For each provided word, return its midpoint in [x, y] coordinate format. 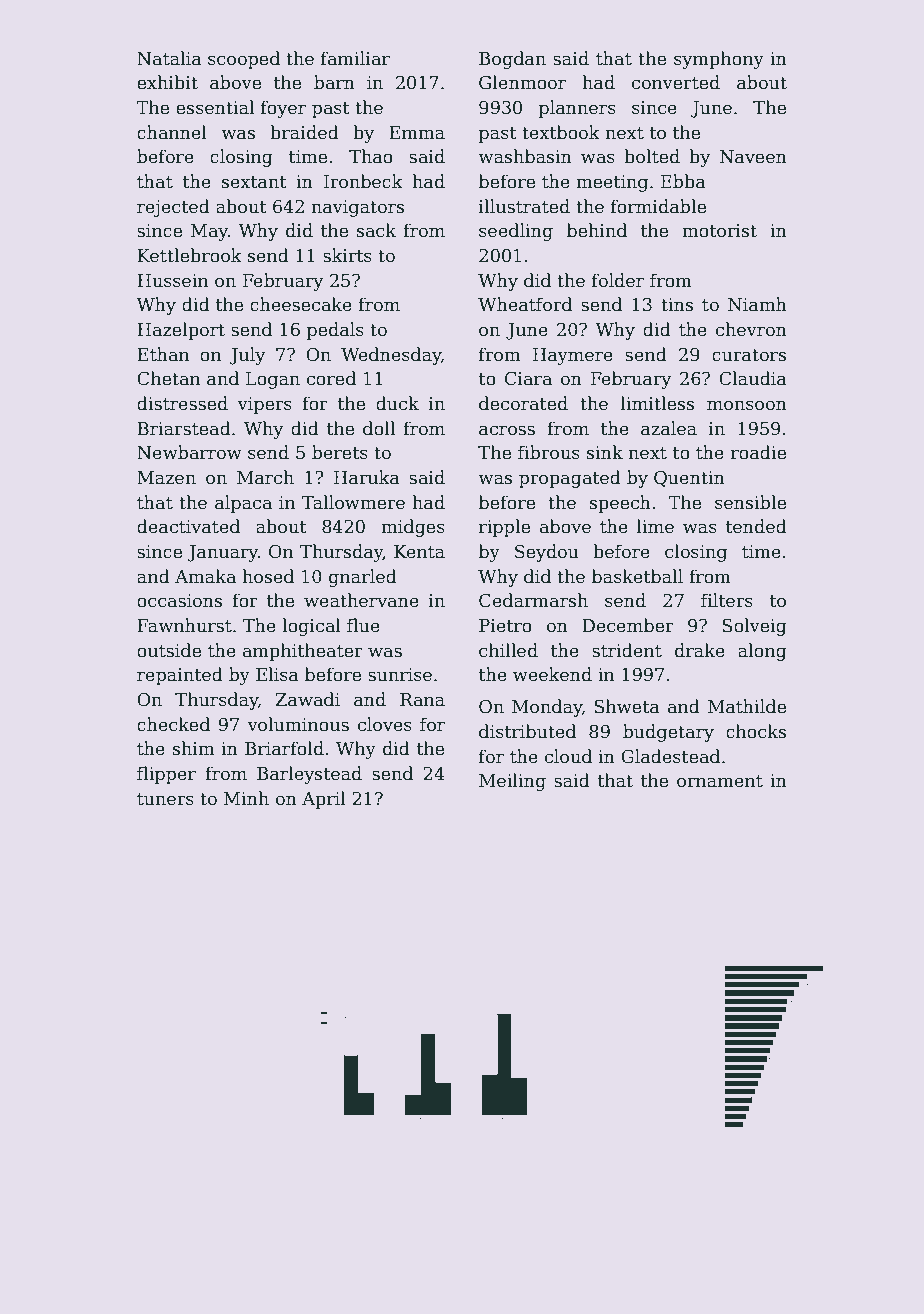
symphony [719, 60]
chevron [751, 329]
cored [331, 378]
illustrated [524, 206]
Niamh [757, 304]
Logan [273, 380]
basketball [637, 576]
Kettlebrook [189, 255]
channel [172, 132]
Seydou [547, 553]
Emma [417, 133]
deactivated [188, 526]
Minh [246, 798]
